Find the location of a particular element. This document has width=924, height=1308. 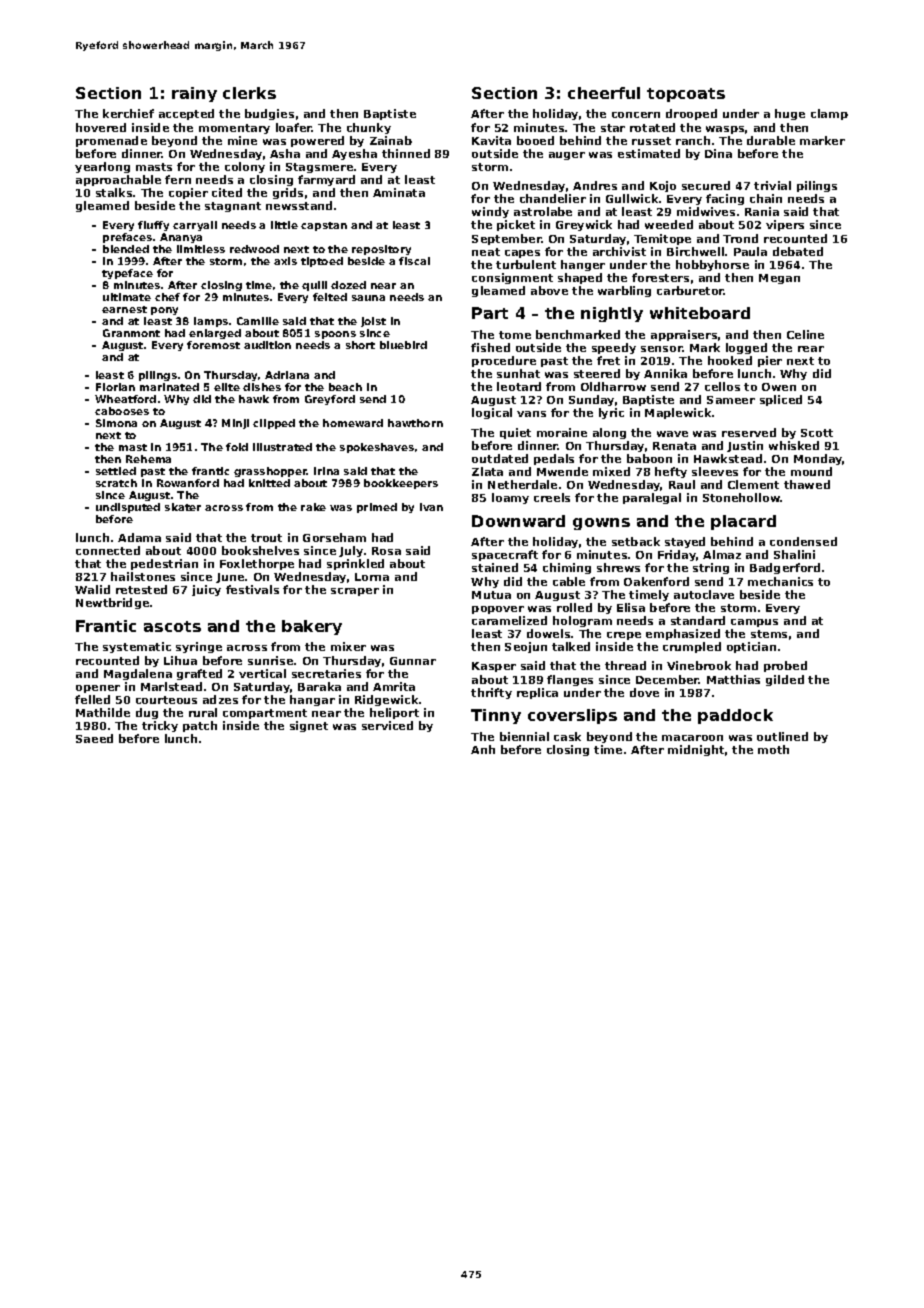

Anh is located at coordinates (483, 749).
